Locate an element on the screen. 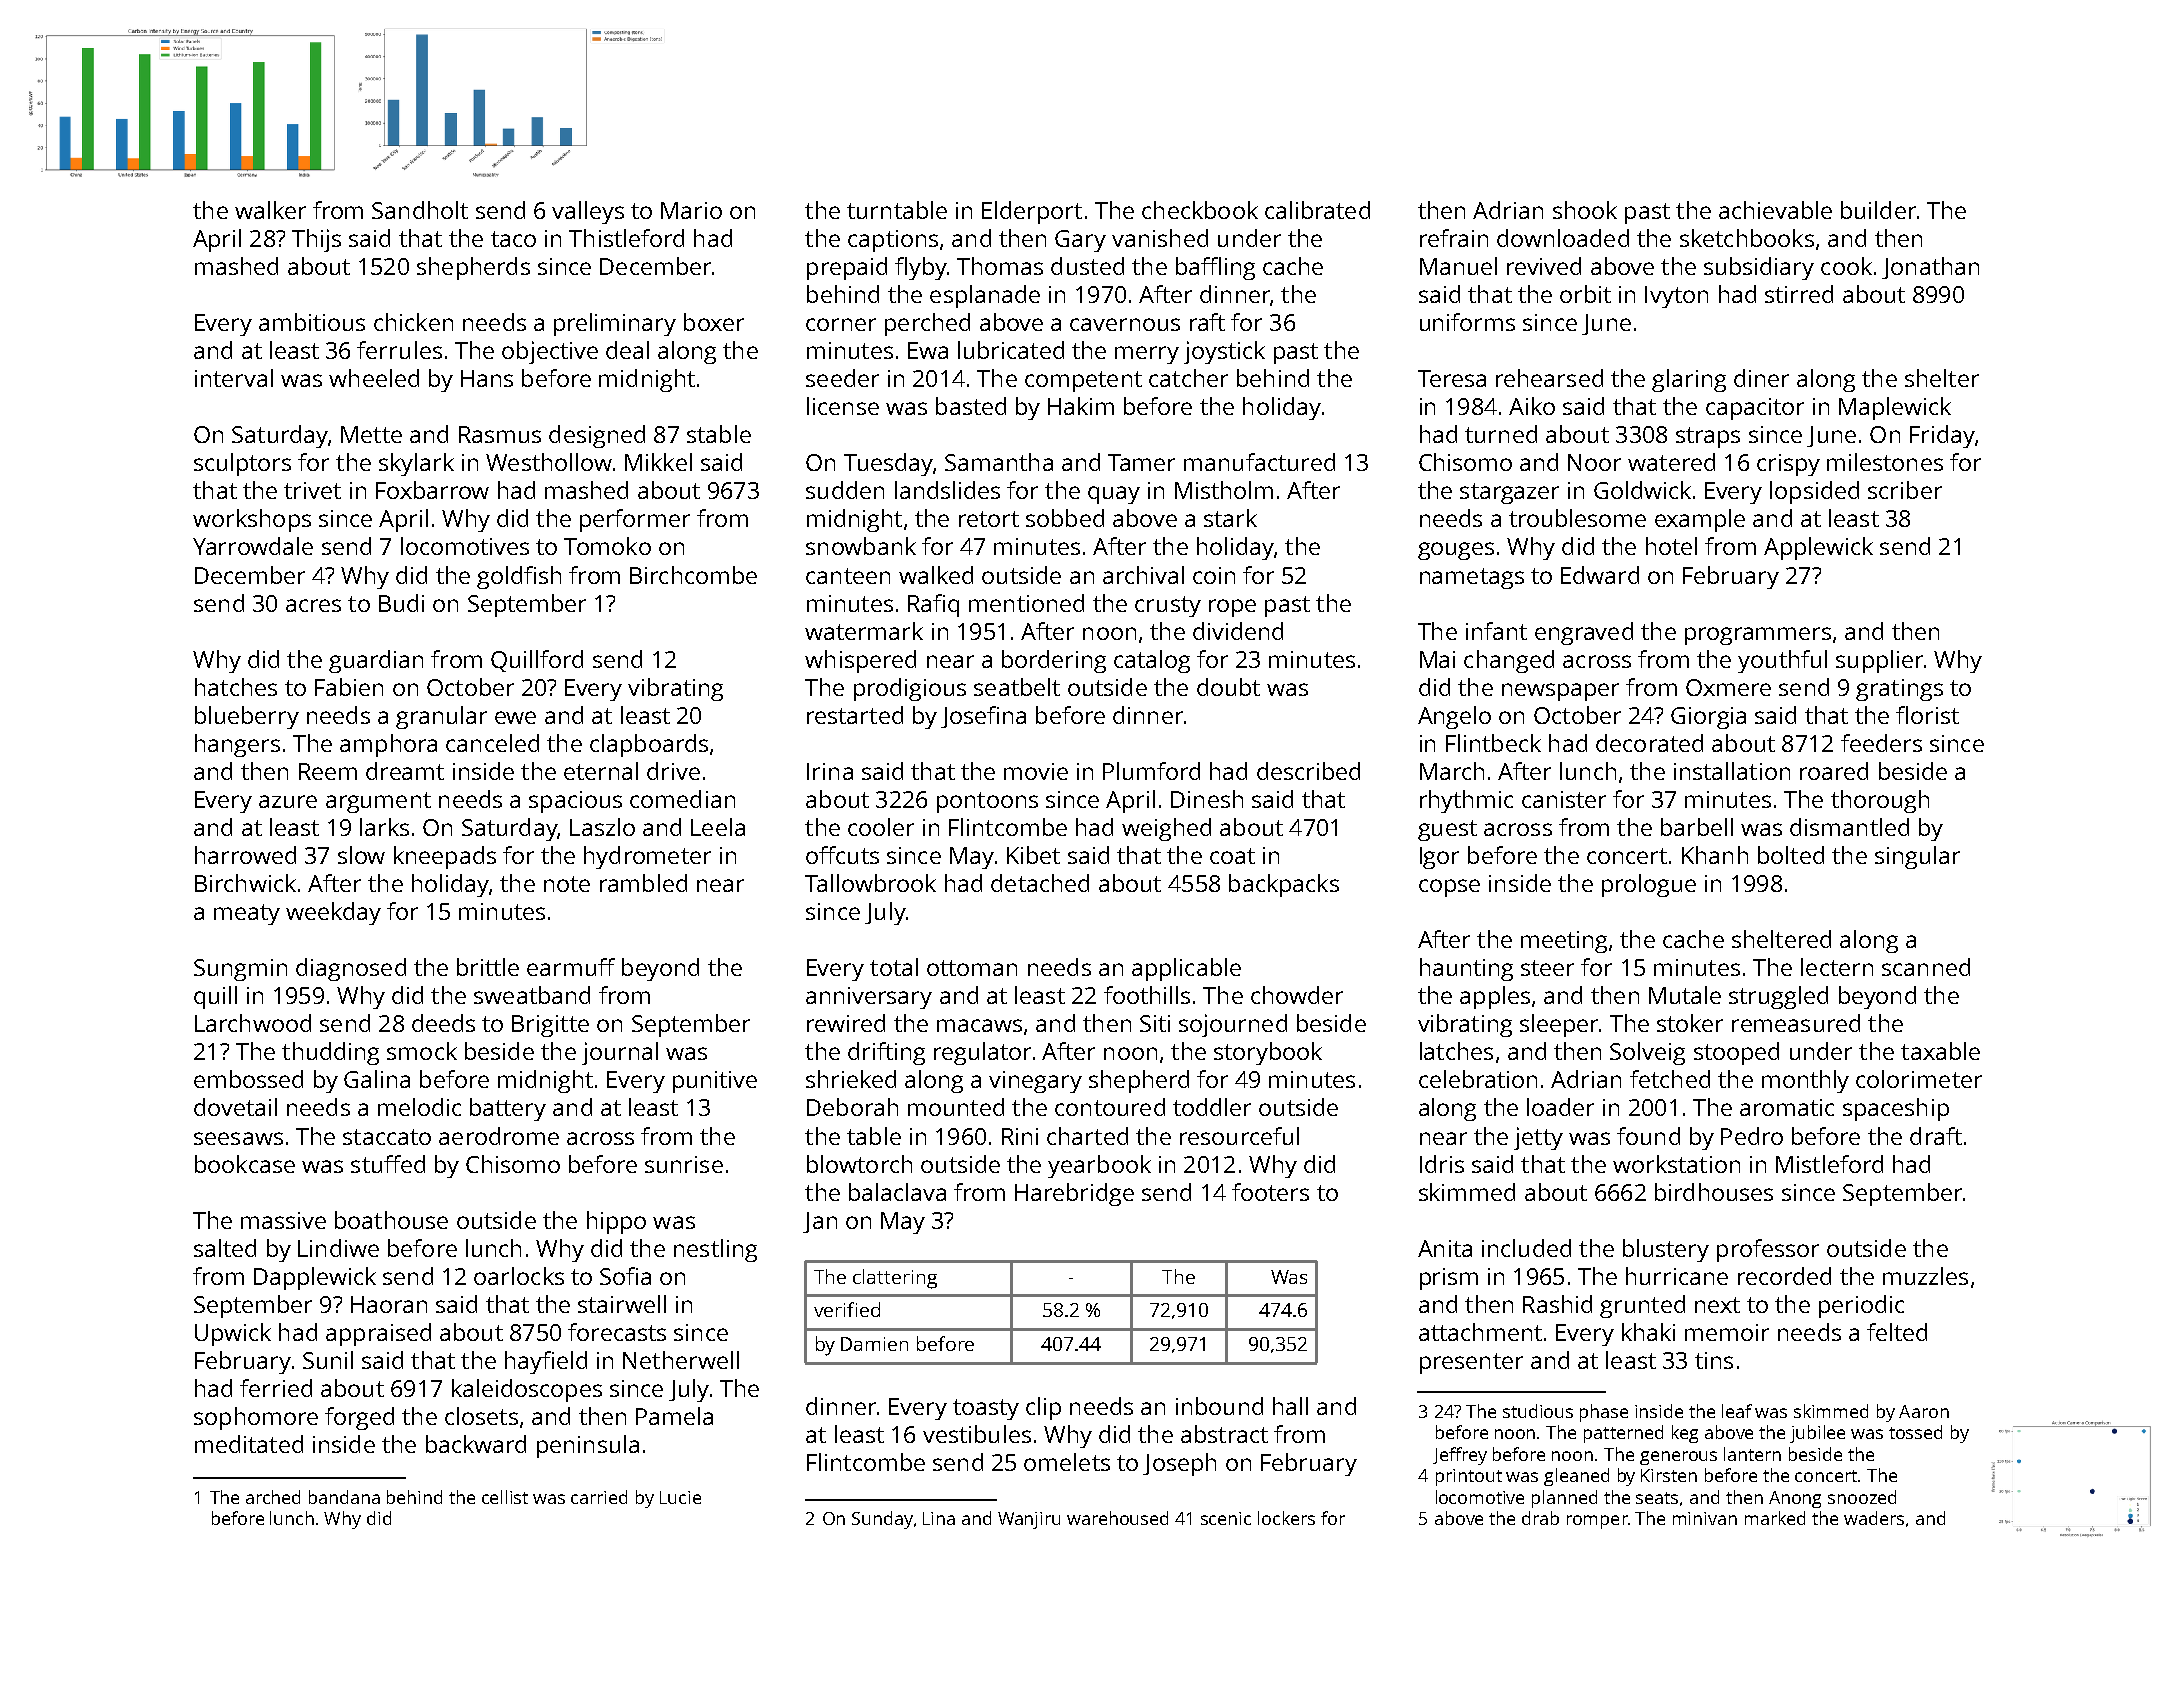 Image resolution: width=2178 pixels, height=1683 pixels. blustery is located at coordinates (1666, 1250).
